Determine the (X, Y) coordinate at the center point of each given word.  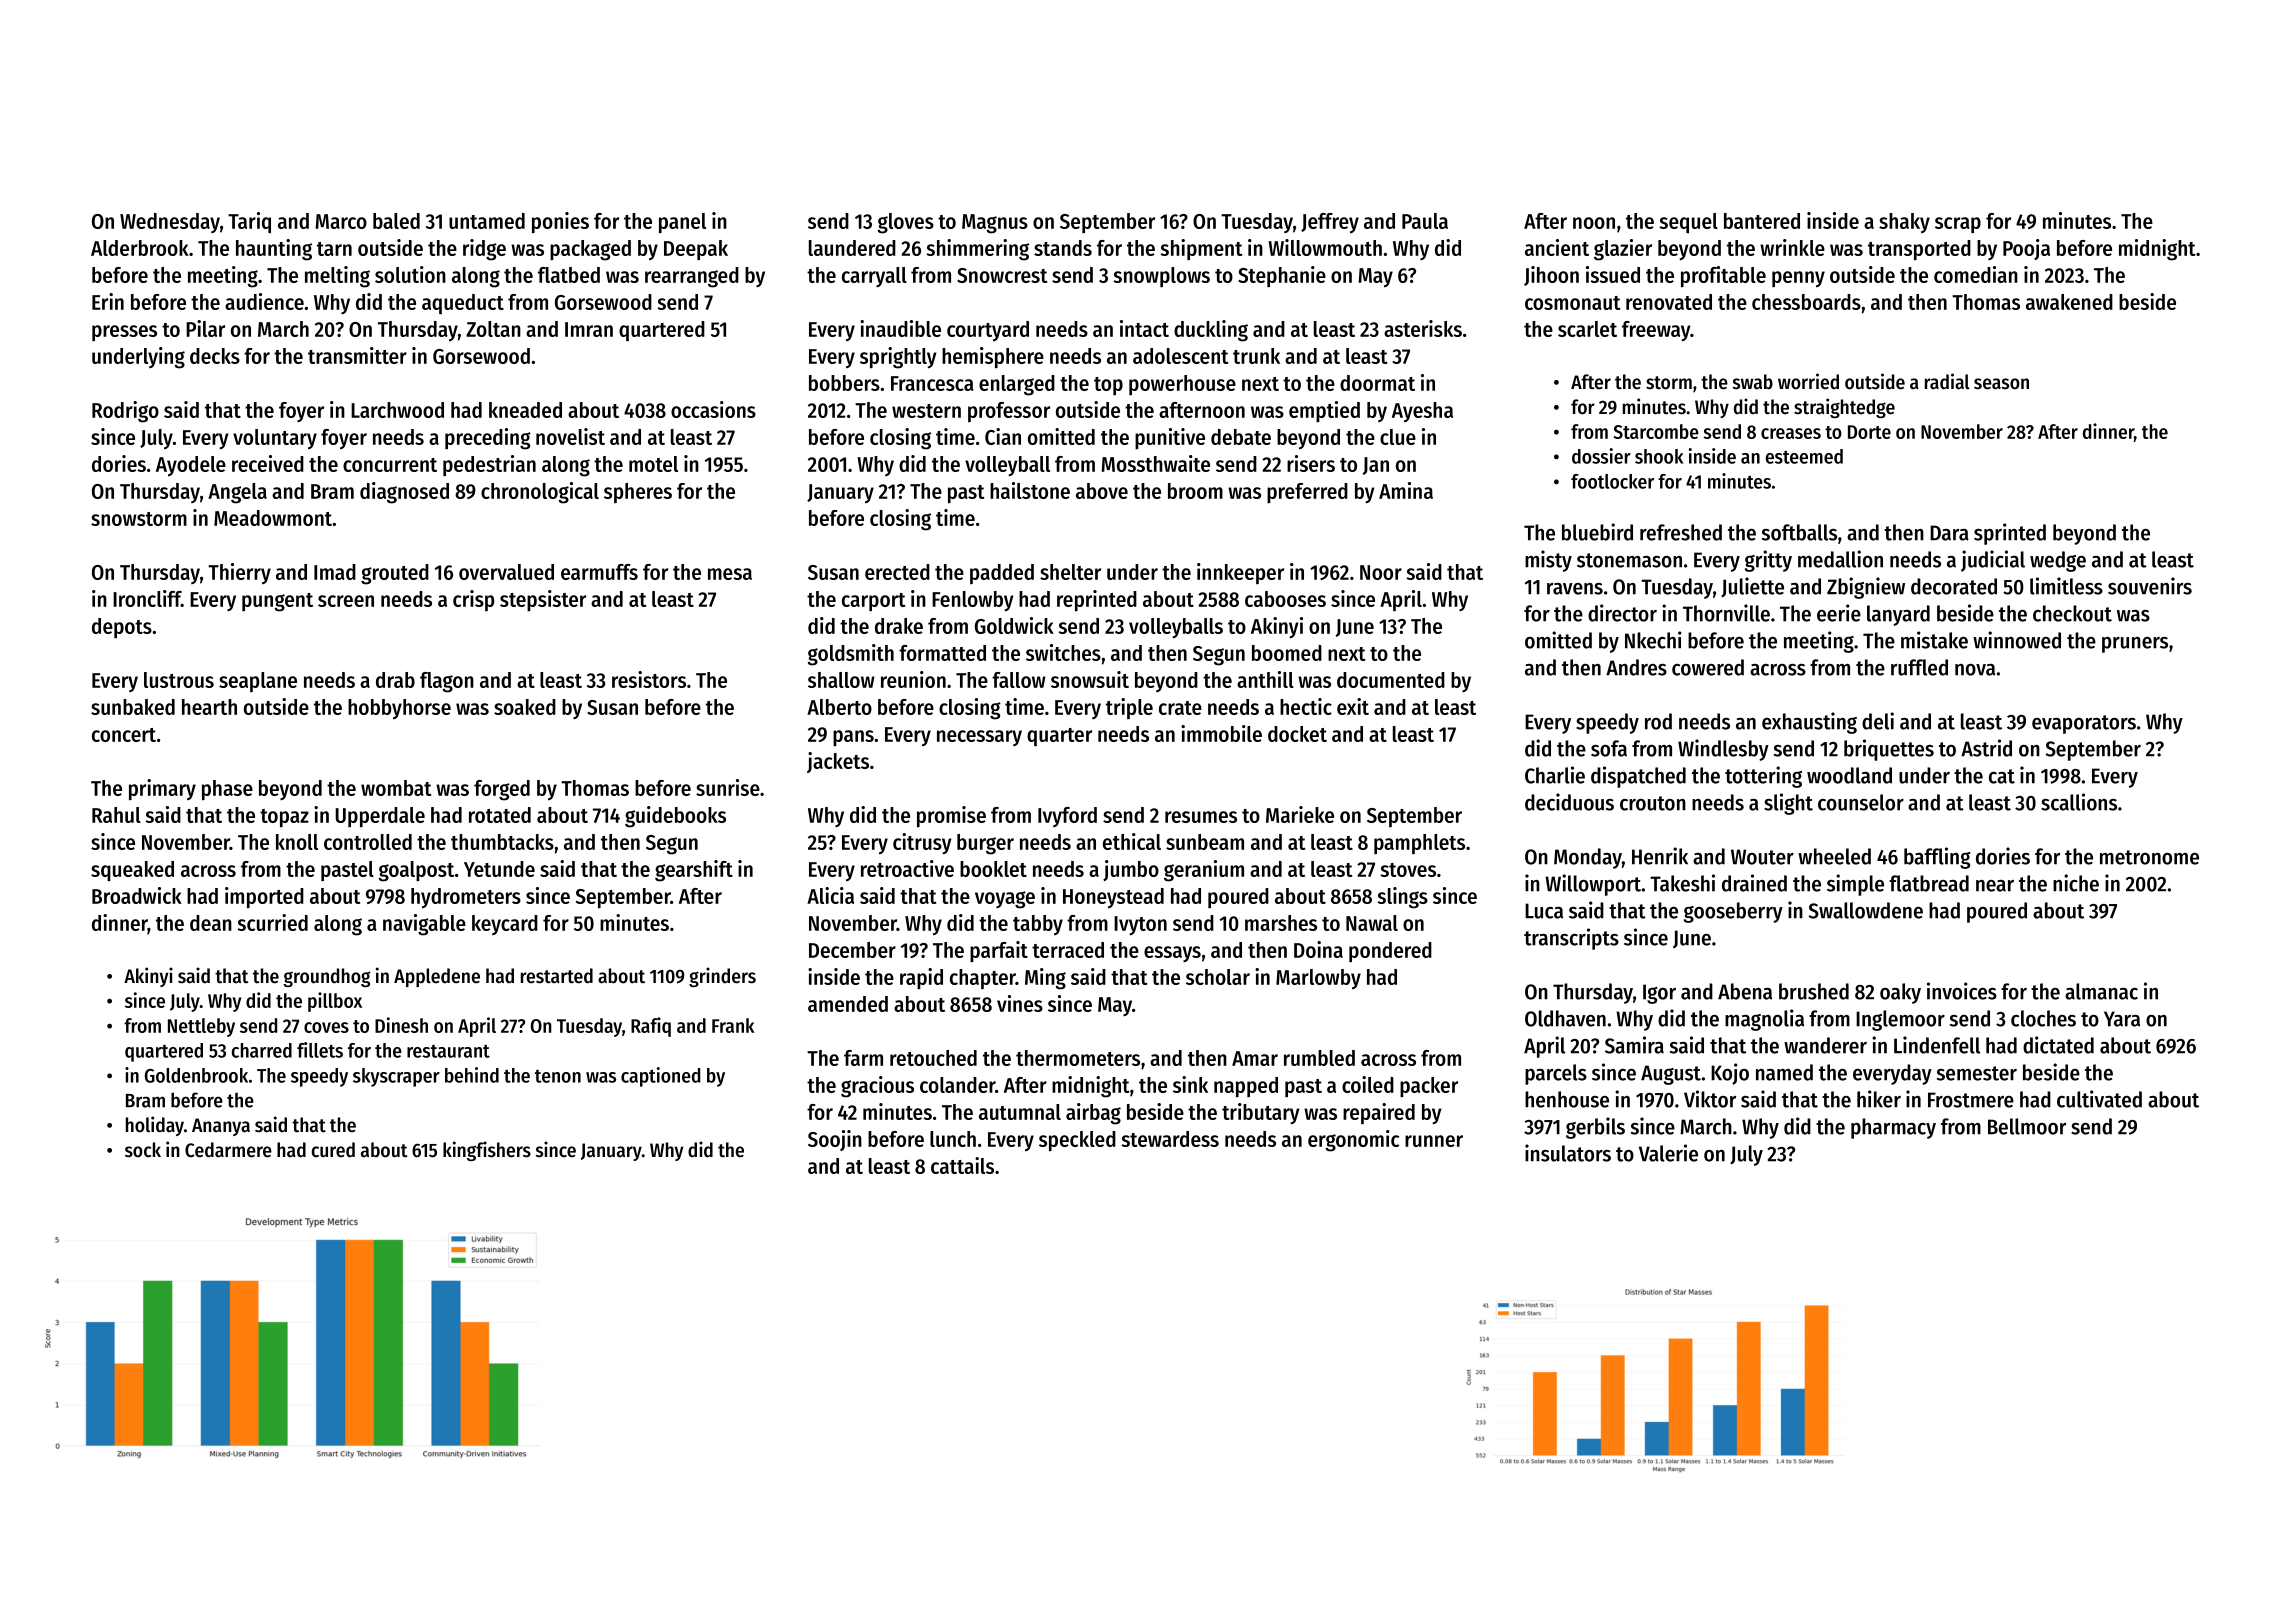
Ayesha (1422, 412)
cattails (962, 1165)
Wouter (1762, 857)
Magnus (995, 224)
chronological (540, 493)
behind (472, 1075)
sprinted (2010, 534)
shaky (1904, 223)
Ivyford (1067, 817)
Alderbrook (140, 248)
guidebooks (675, 817)
